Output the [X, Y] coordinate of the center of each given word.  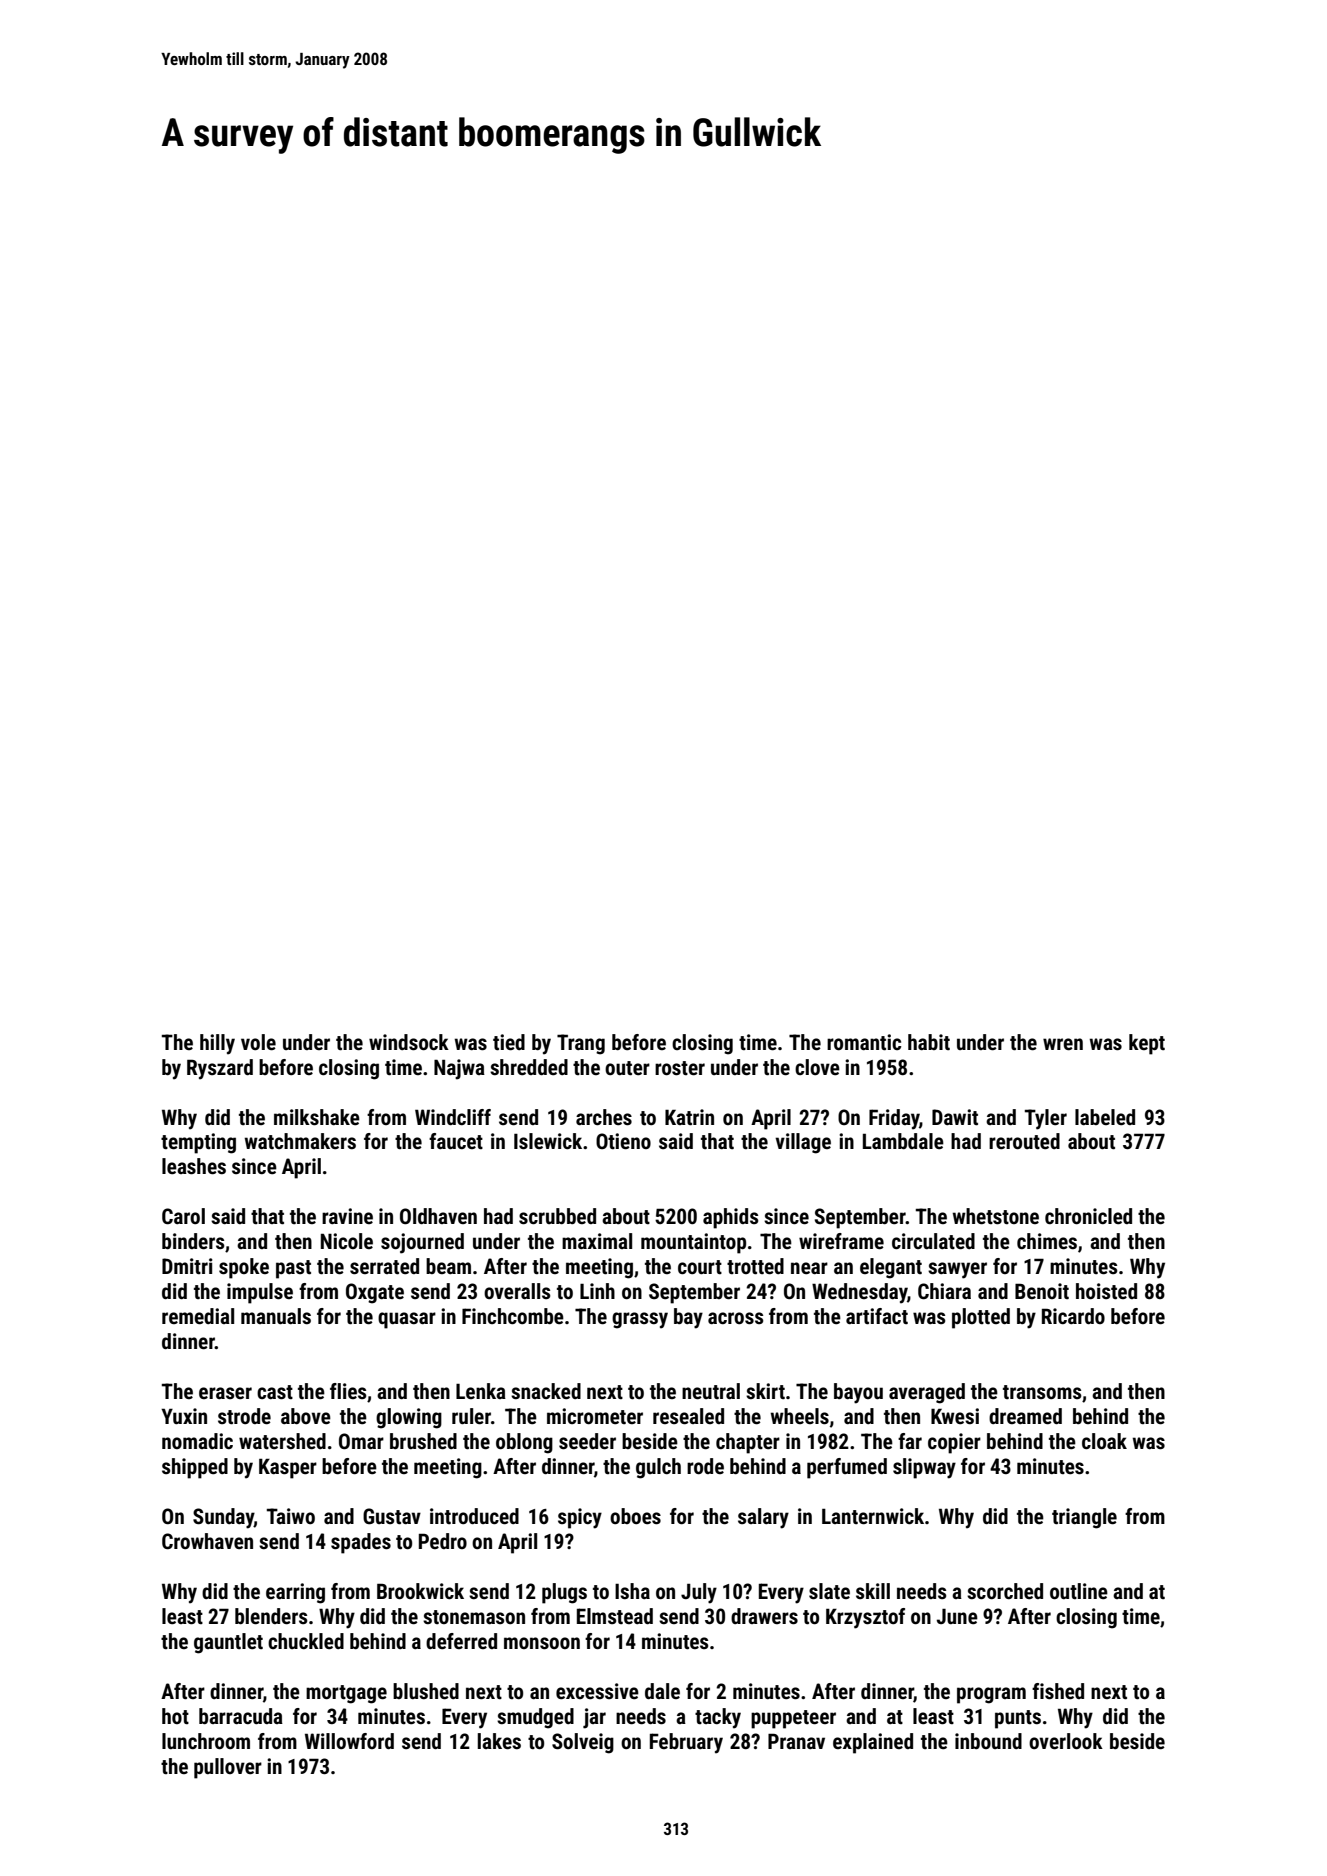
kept [1147, 1044]
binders [193, 1241]
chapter [748, 1443]
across [735, 1318]
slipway [924, 1468]
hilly [217, 1044]
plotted [981, 1318]
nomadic [197, 1441]
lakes [499, 1741]
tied [509, 1042]
